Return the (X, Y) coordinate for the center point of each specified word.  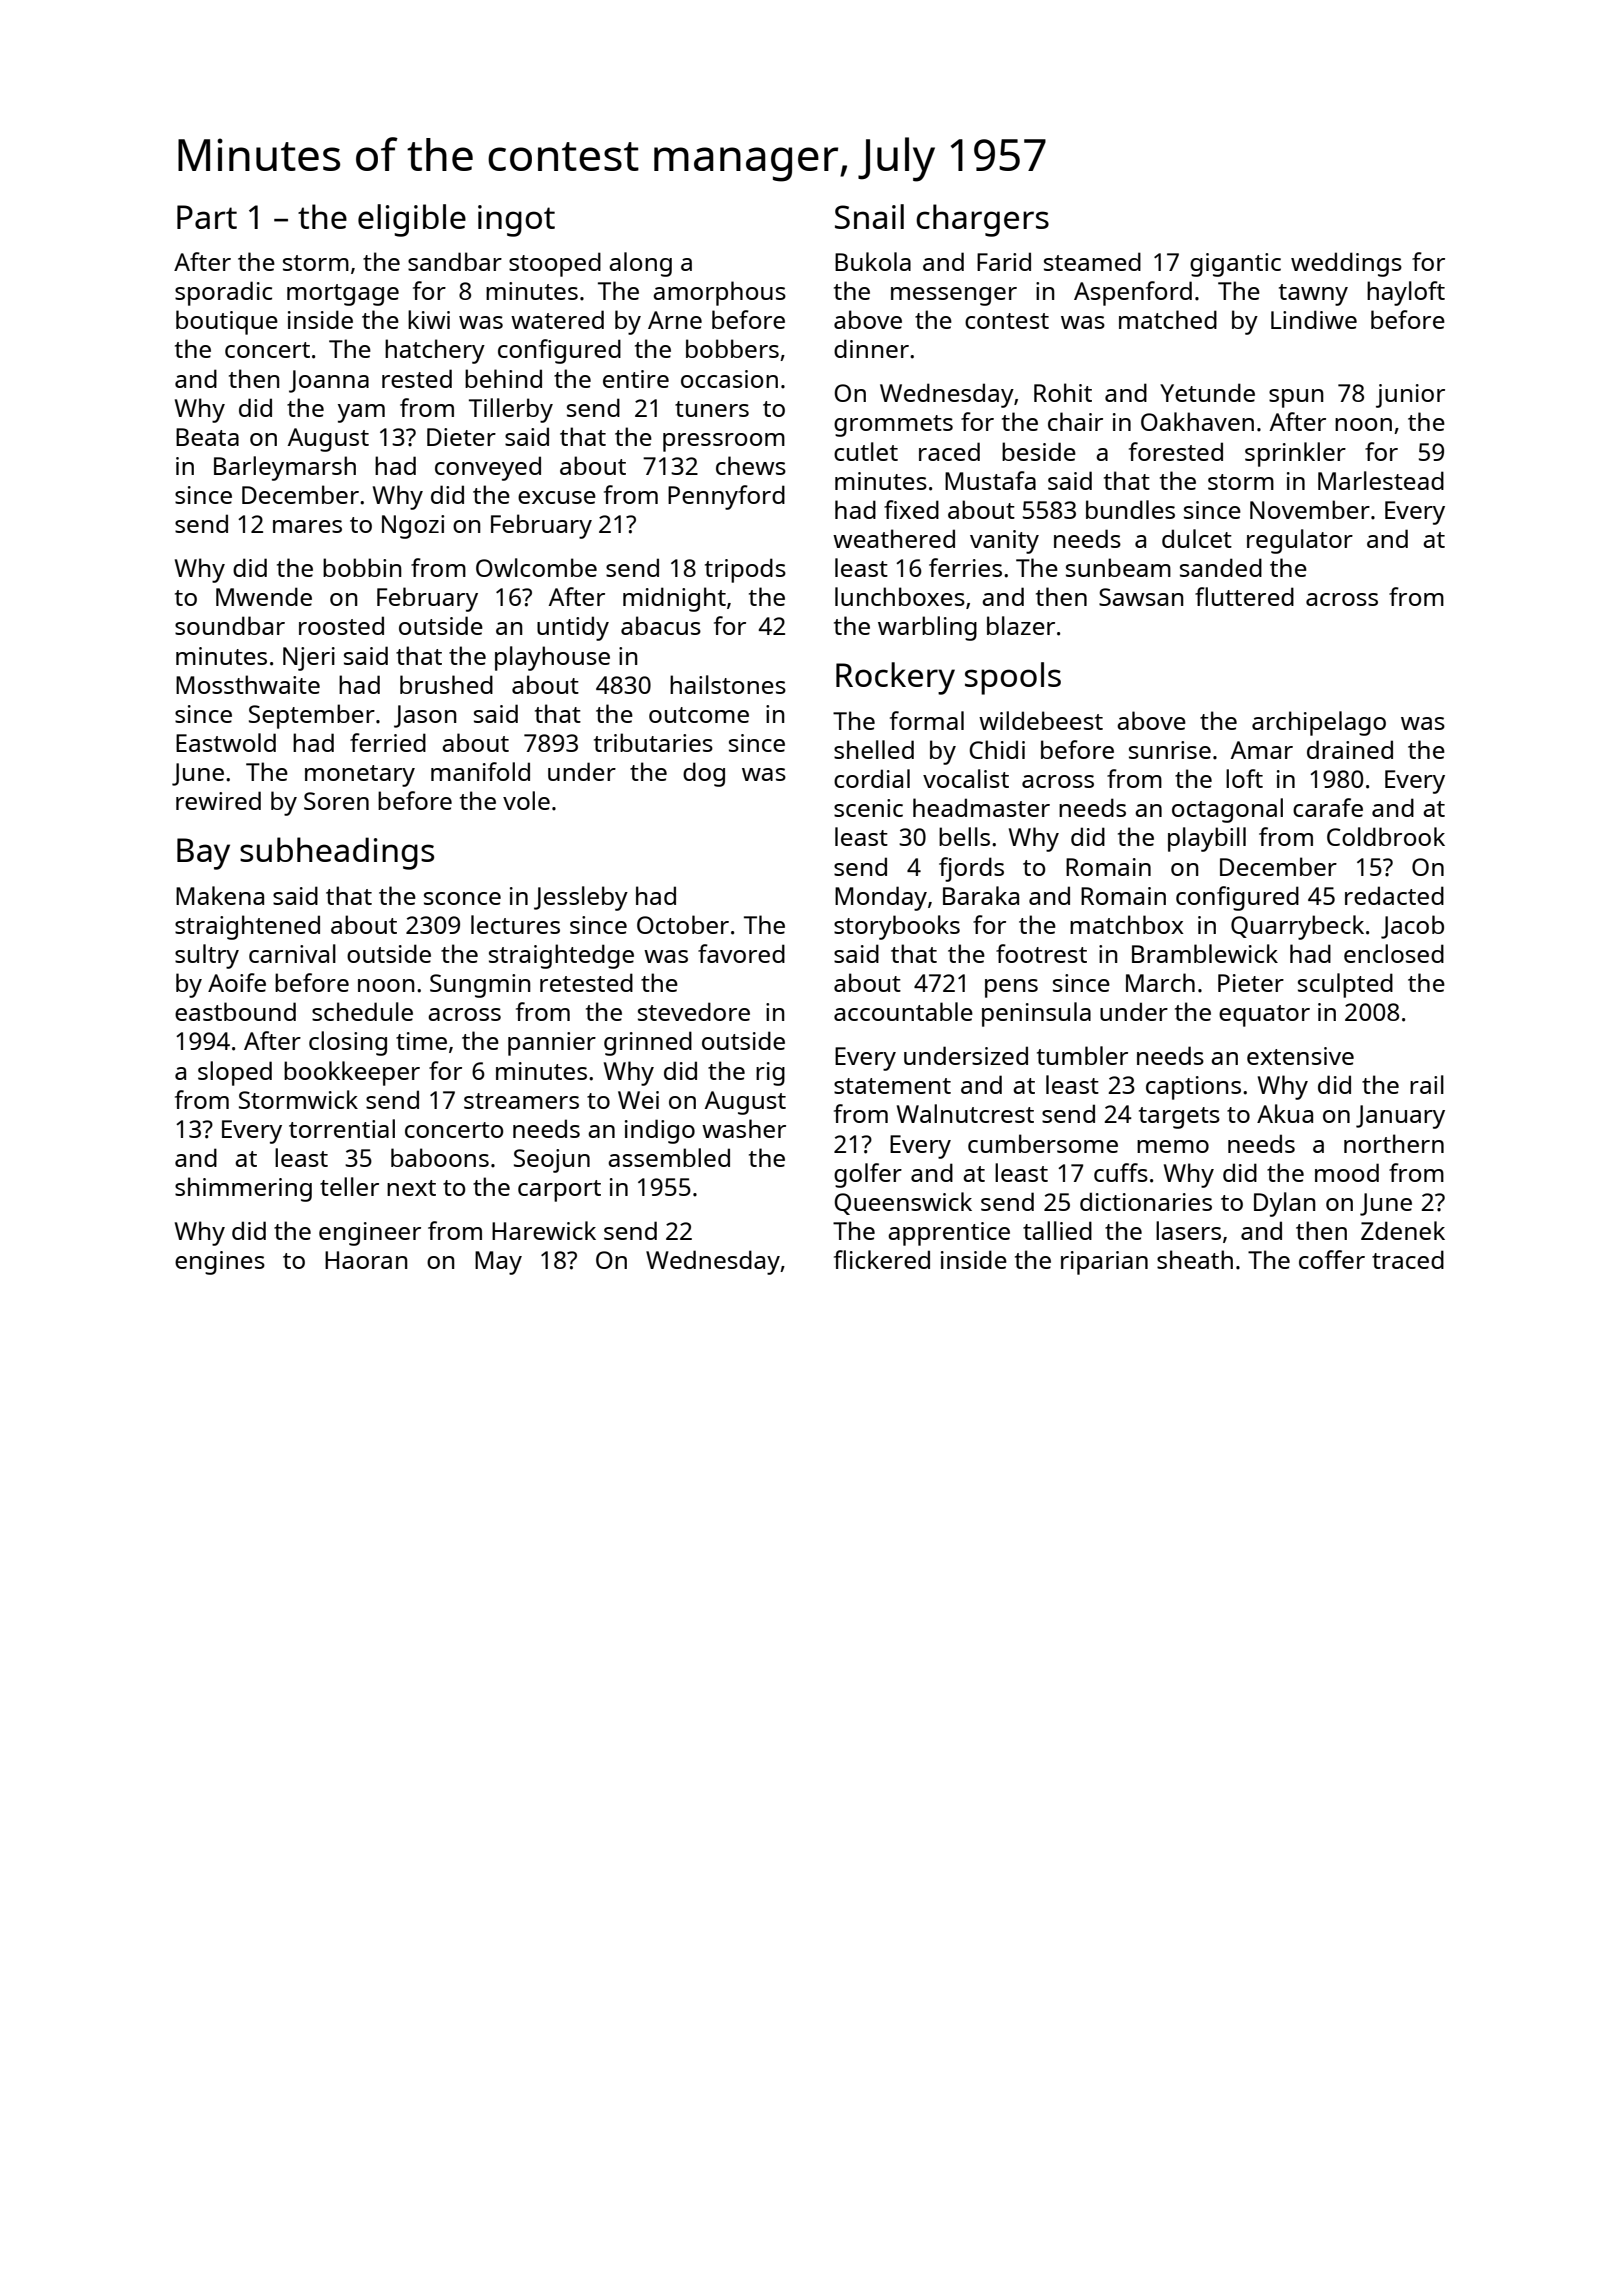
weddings (1346, 264)
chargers (982, 220)
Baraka (981, 895)
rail (1427, 1084)
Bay (203, 854)
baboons (440, 1157)
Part (207, 217)
